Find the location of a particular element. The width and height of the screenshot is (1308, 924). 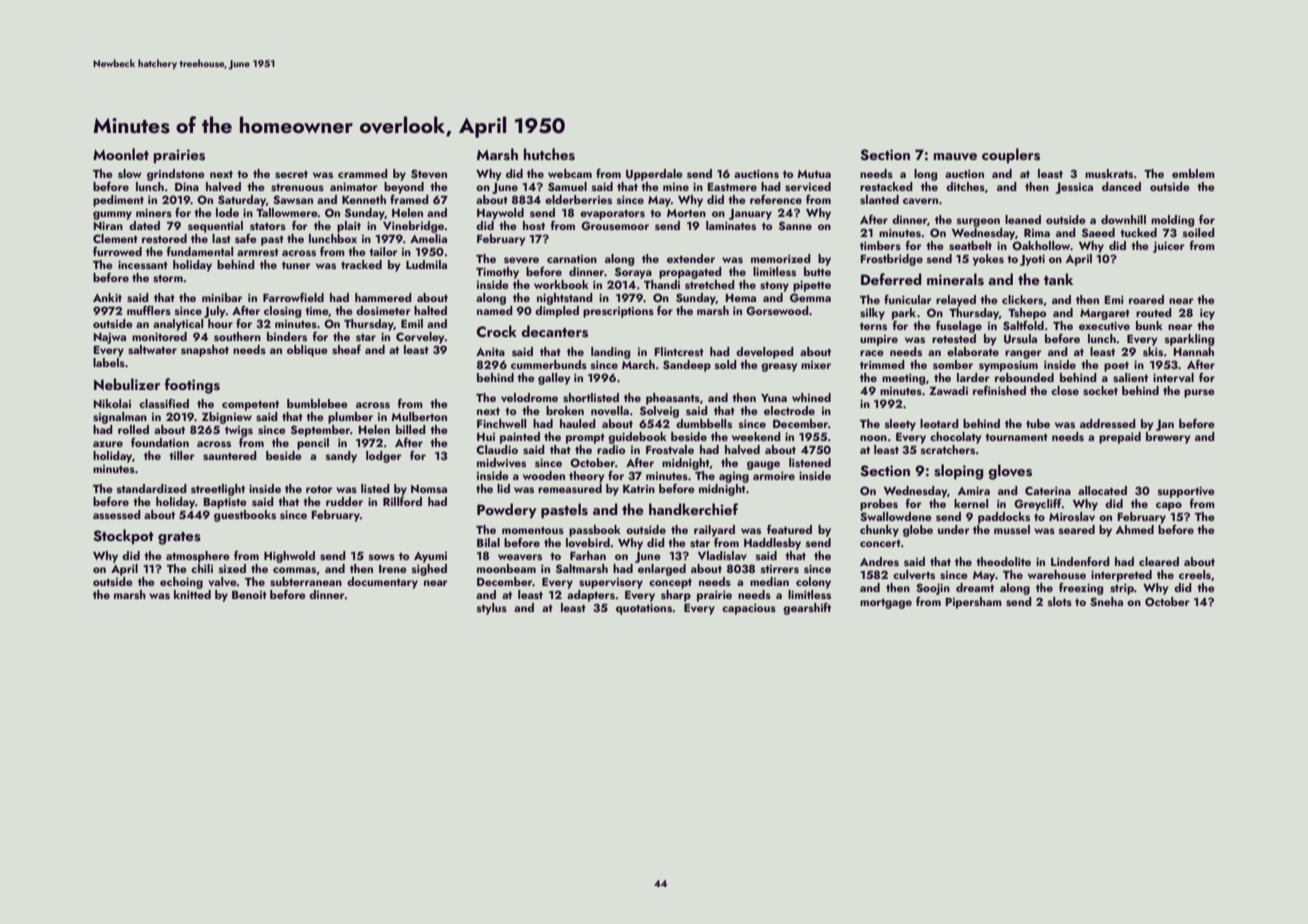

icy is located at coordinates (1207, 314).
